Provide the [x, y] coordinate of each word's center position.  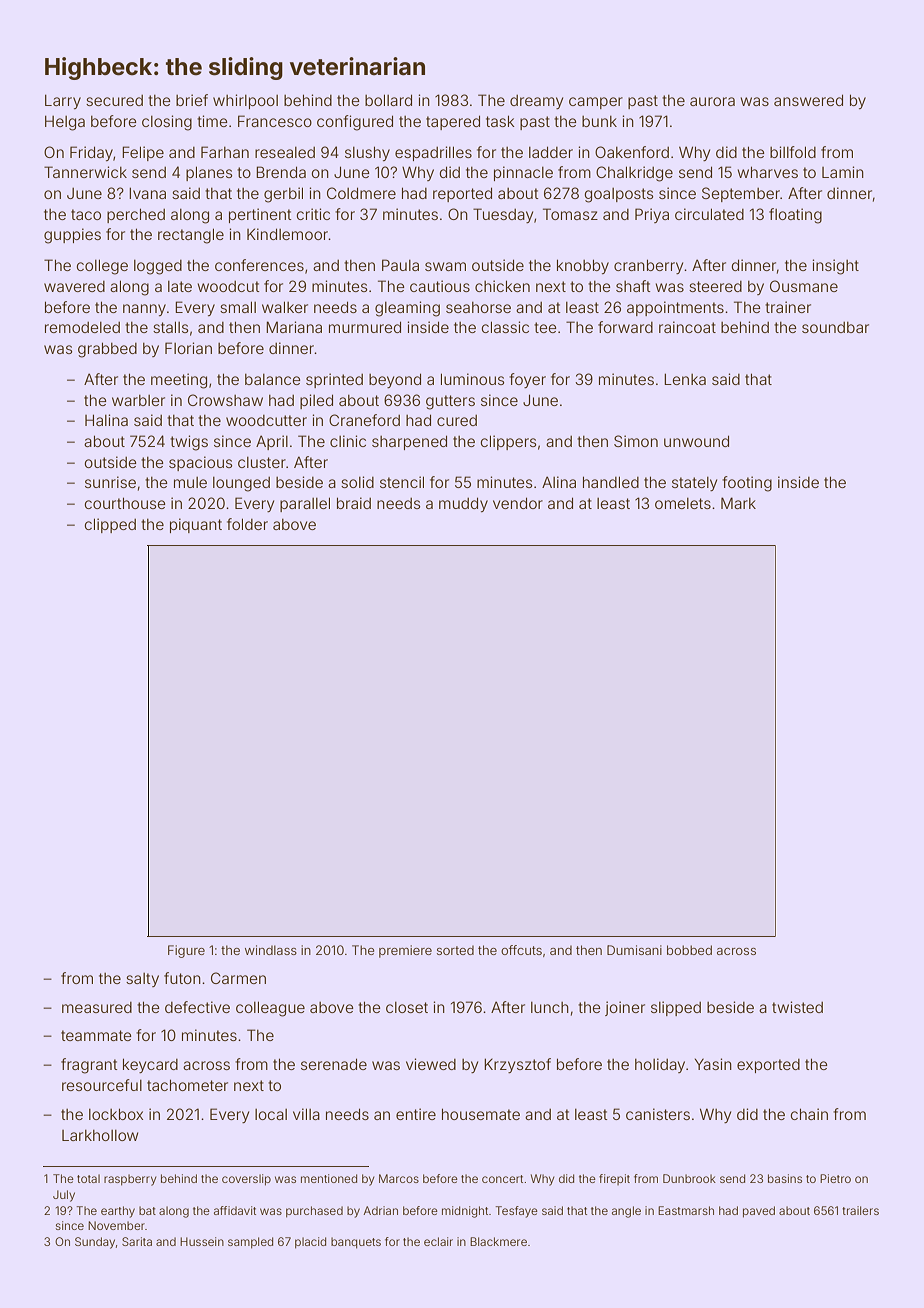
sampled [250, 1243]
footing [747, 484]
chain [809, 1114]
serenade [334, 1064]
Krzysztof [517, 1065]
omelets [683, 503]
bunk [599, 121]
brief [192, 100]
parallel [305, 504]
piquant [196, 525]
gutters [450, 402]
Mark [738, 503]
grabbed [107, 350]
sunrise [110, 482]
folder [247, 524]
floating [795, 216]
